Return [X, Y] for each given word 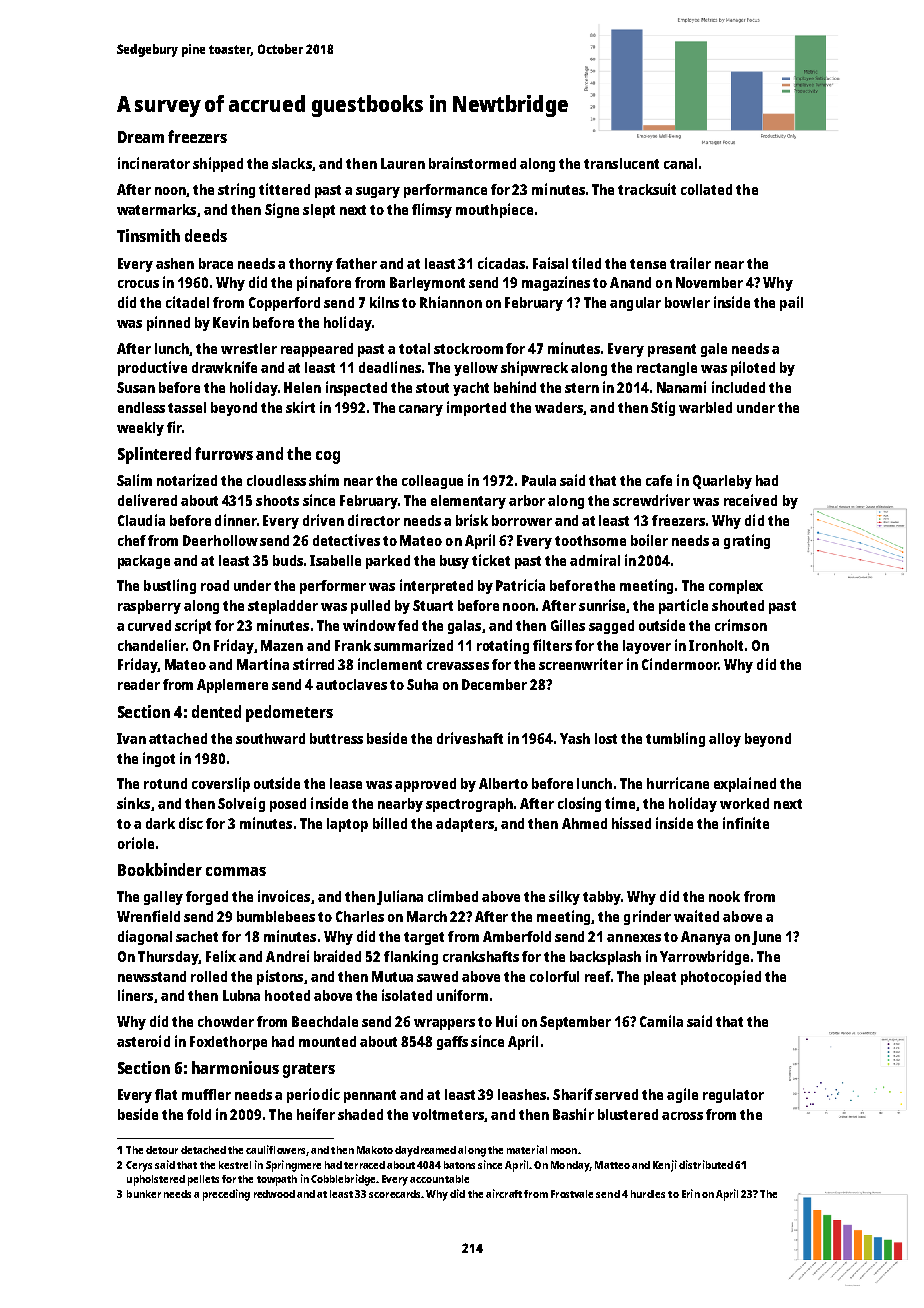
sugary [378, 192]
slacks [292, 163]
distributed [706, 1164]
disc [191, 823]
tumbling [675, 739]
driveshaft [470, 738]
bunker [144, 1194]
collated [706, 189]
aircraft [504, 1193]
